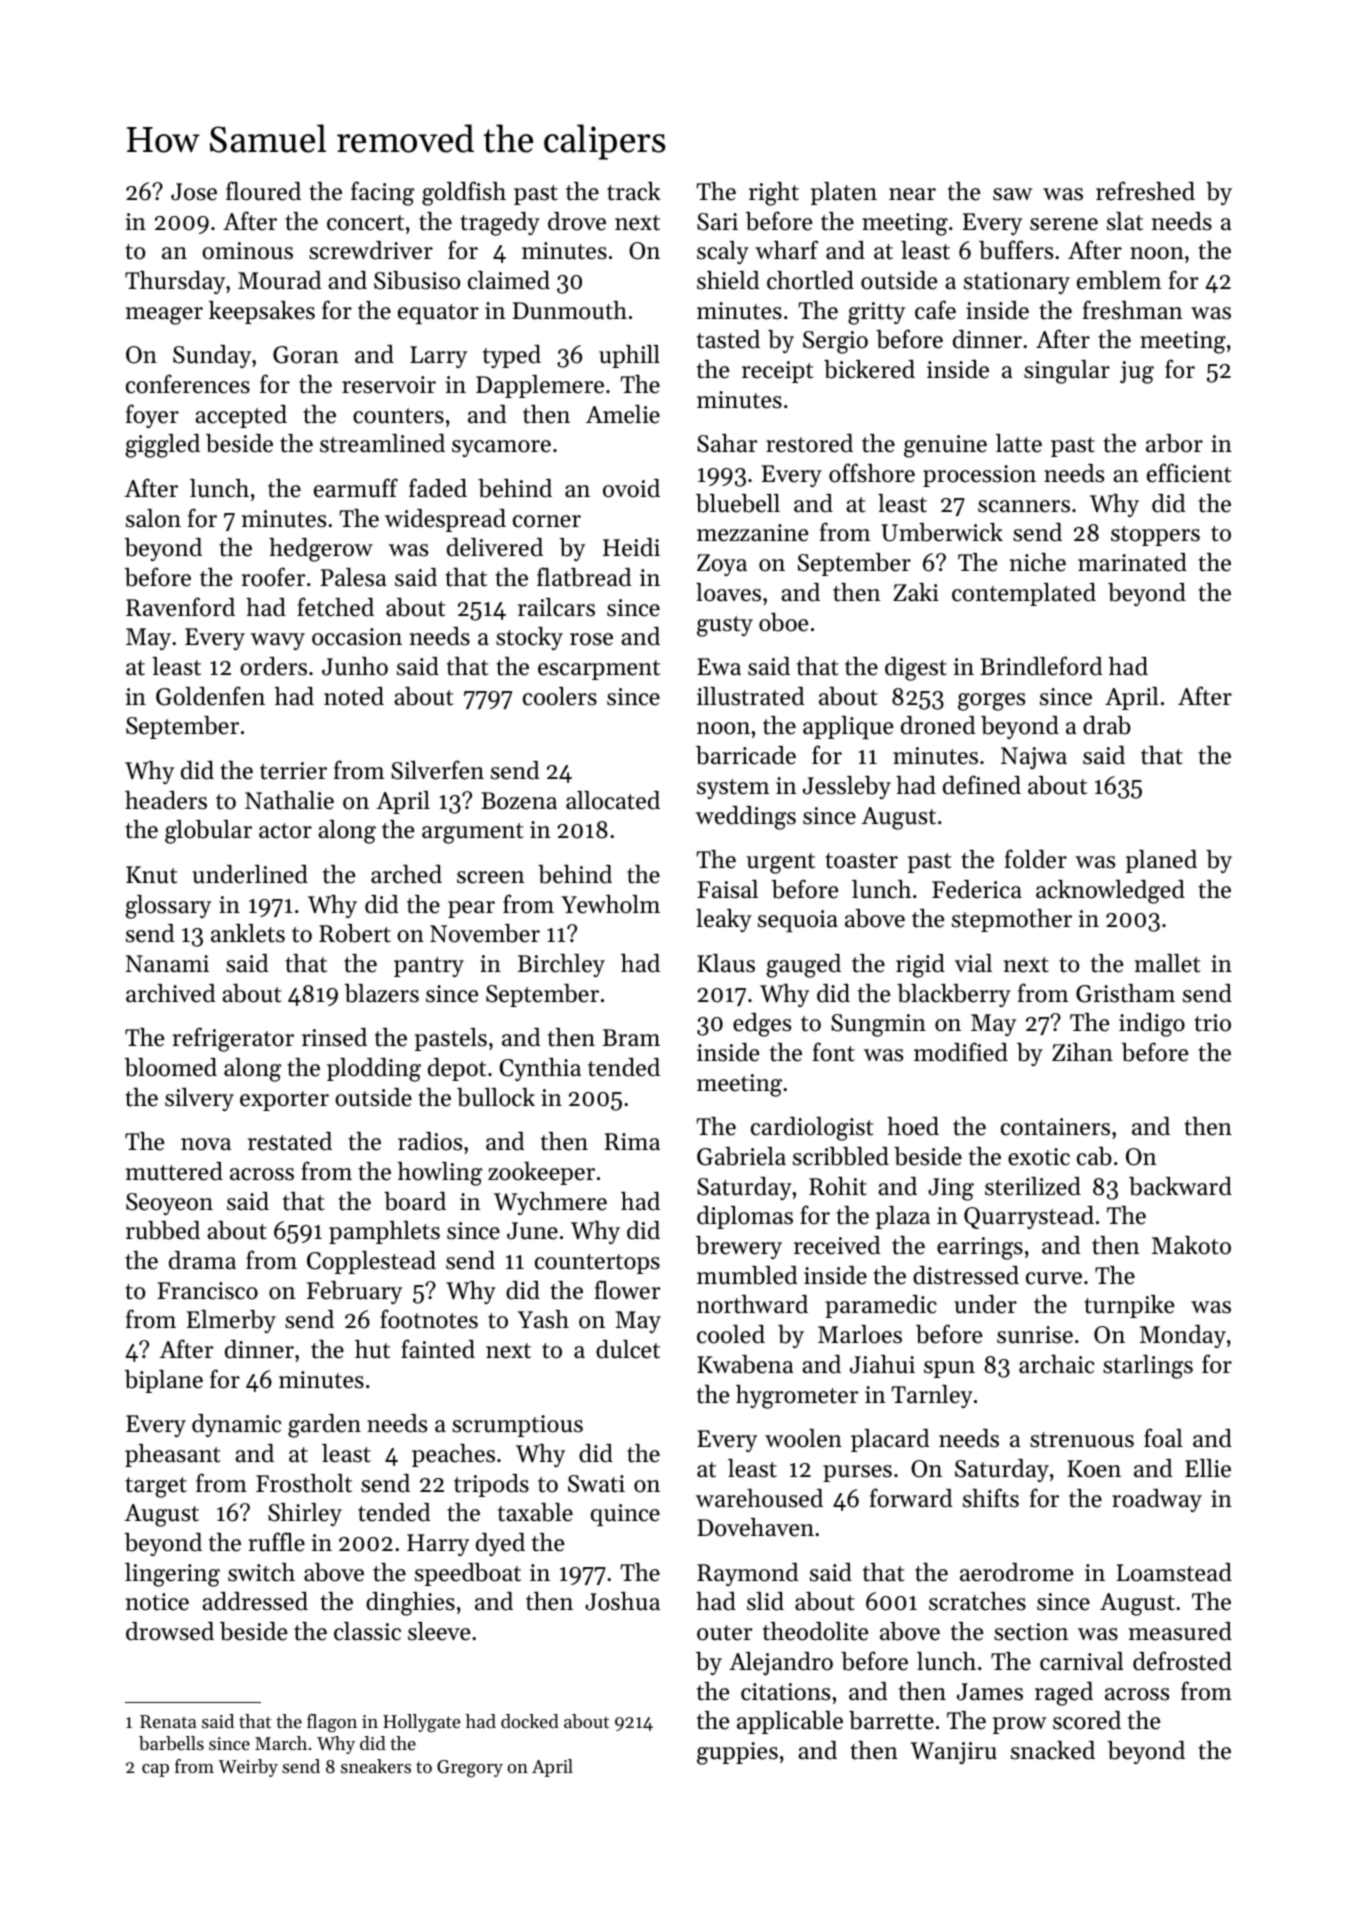  Describe the element at coordinates (632, 1141) in the document. I see `Rima` at that location.
